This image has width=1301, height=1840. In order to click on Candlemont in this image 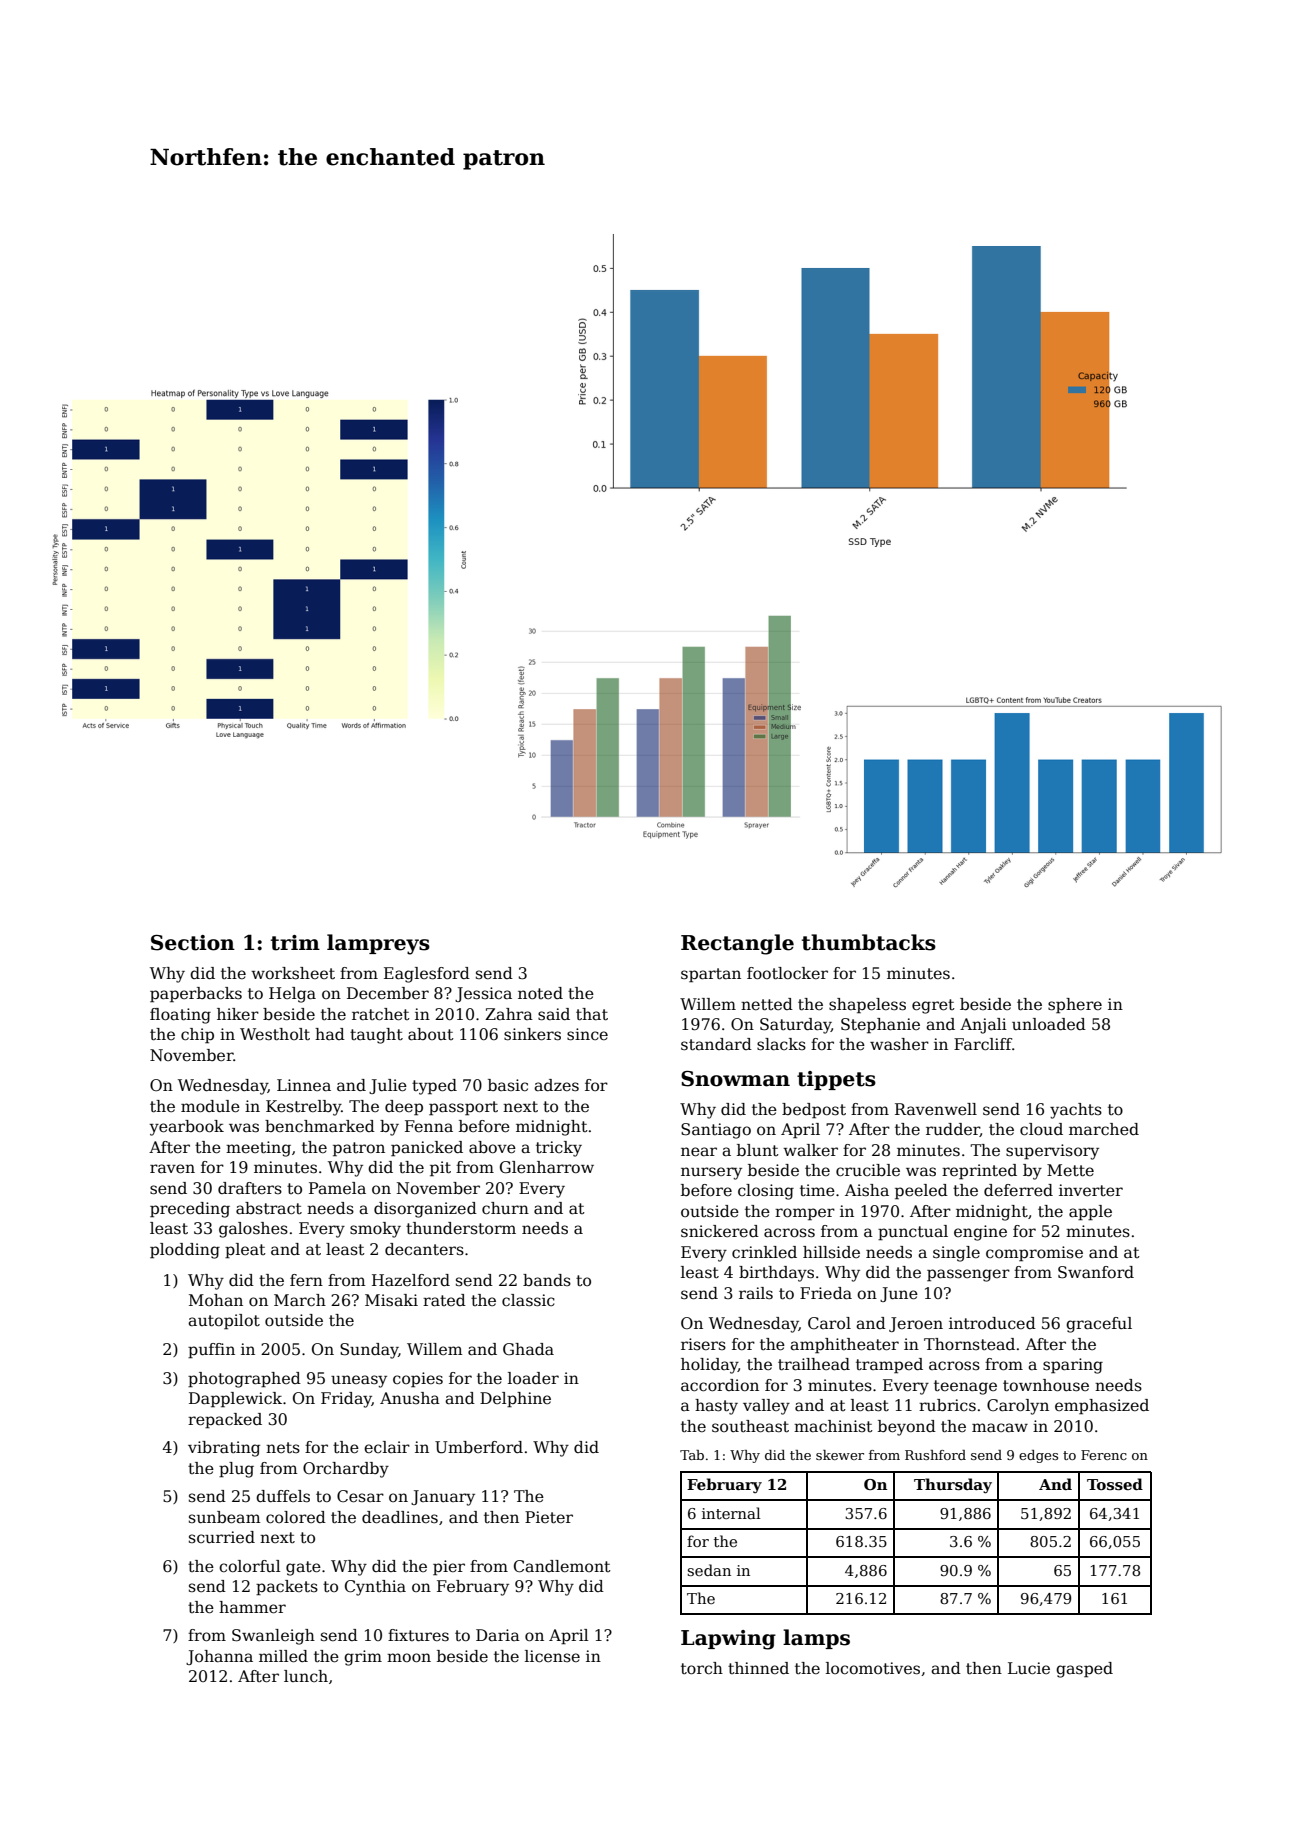, I will do `click(562, 1566)`.
